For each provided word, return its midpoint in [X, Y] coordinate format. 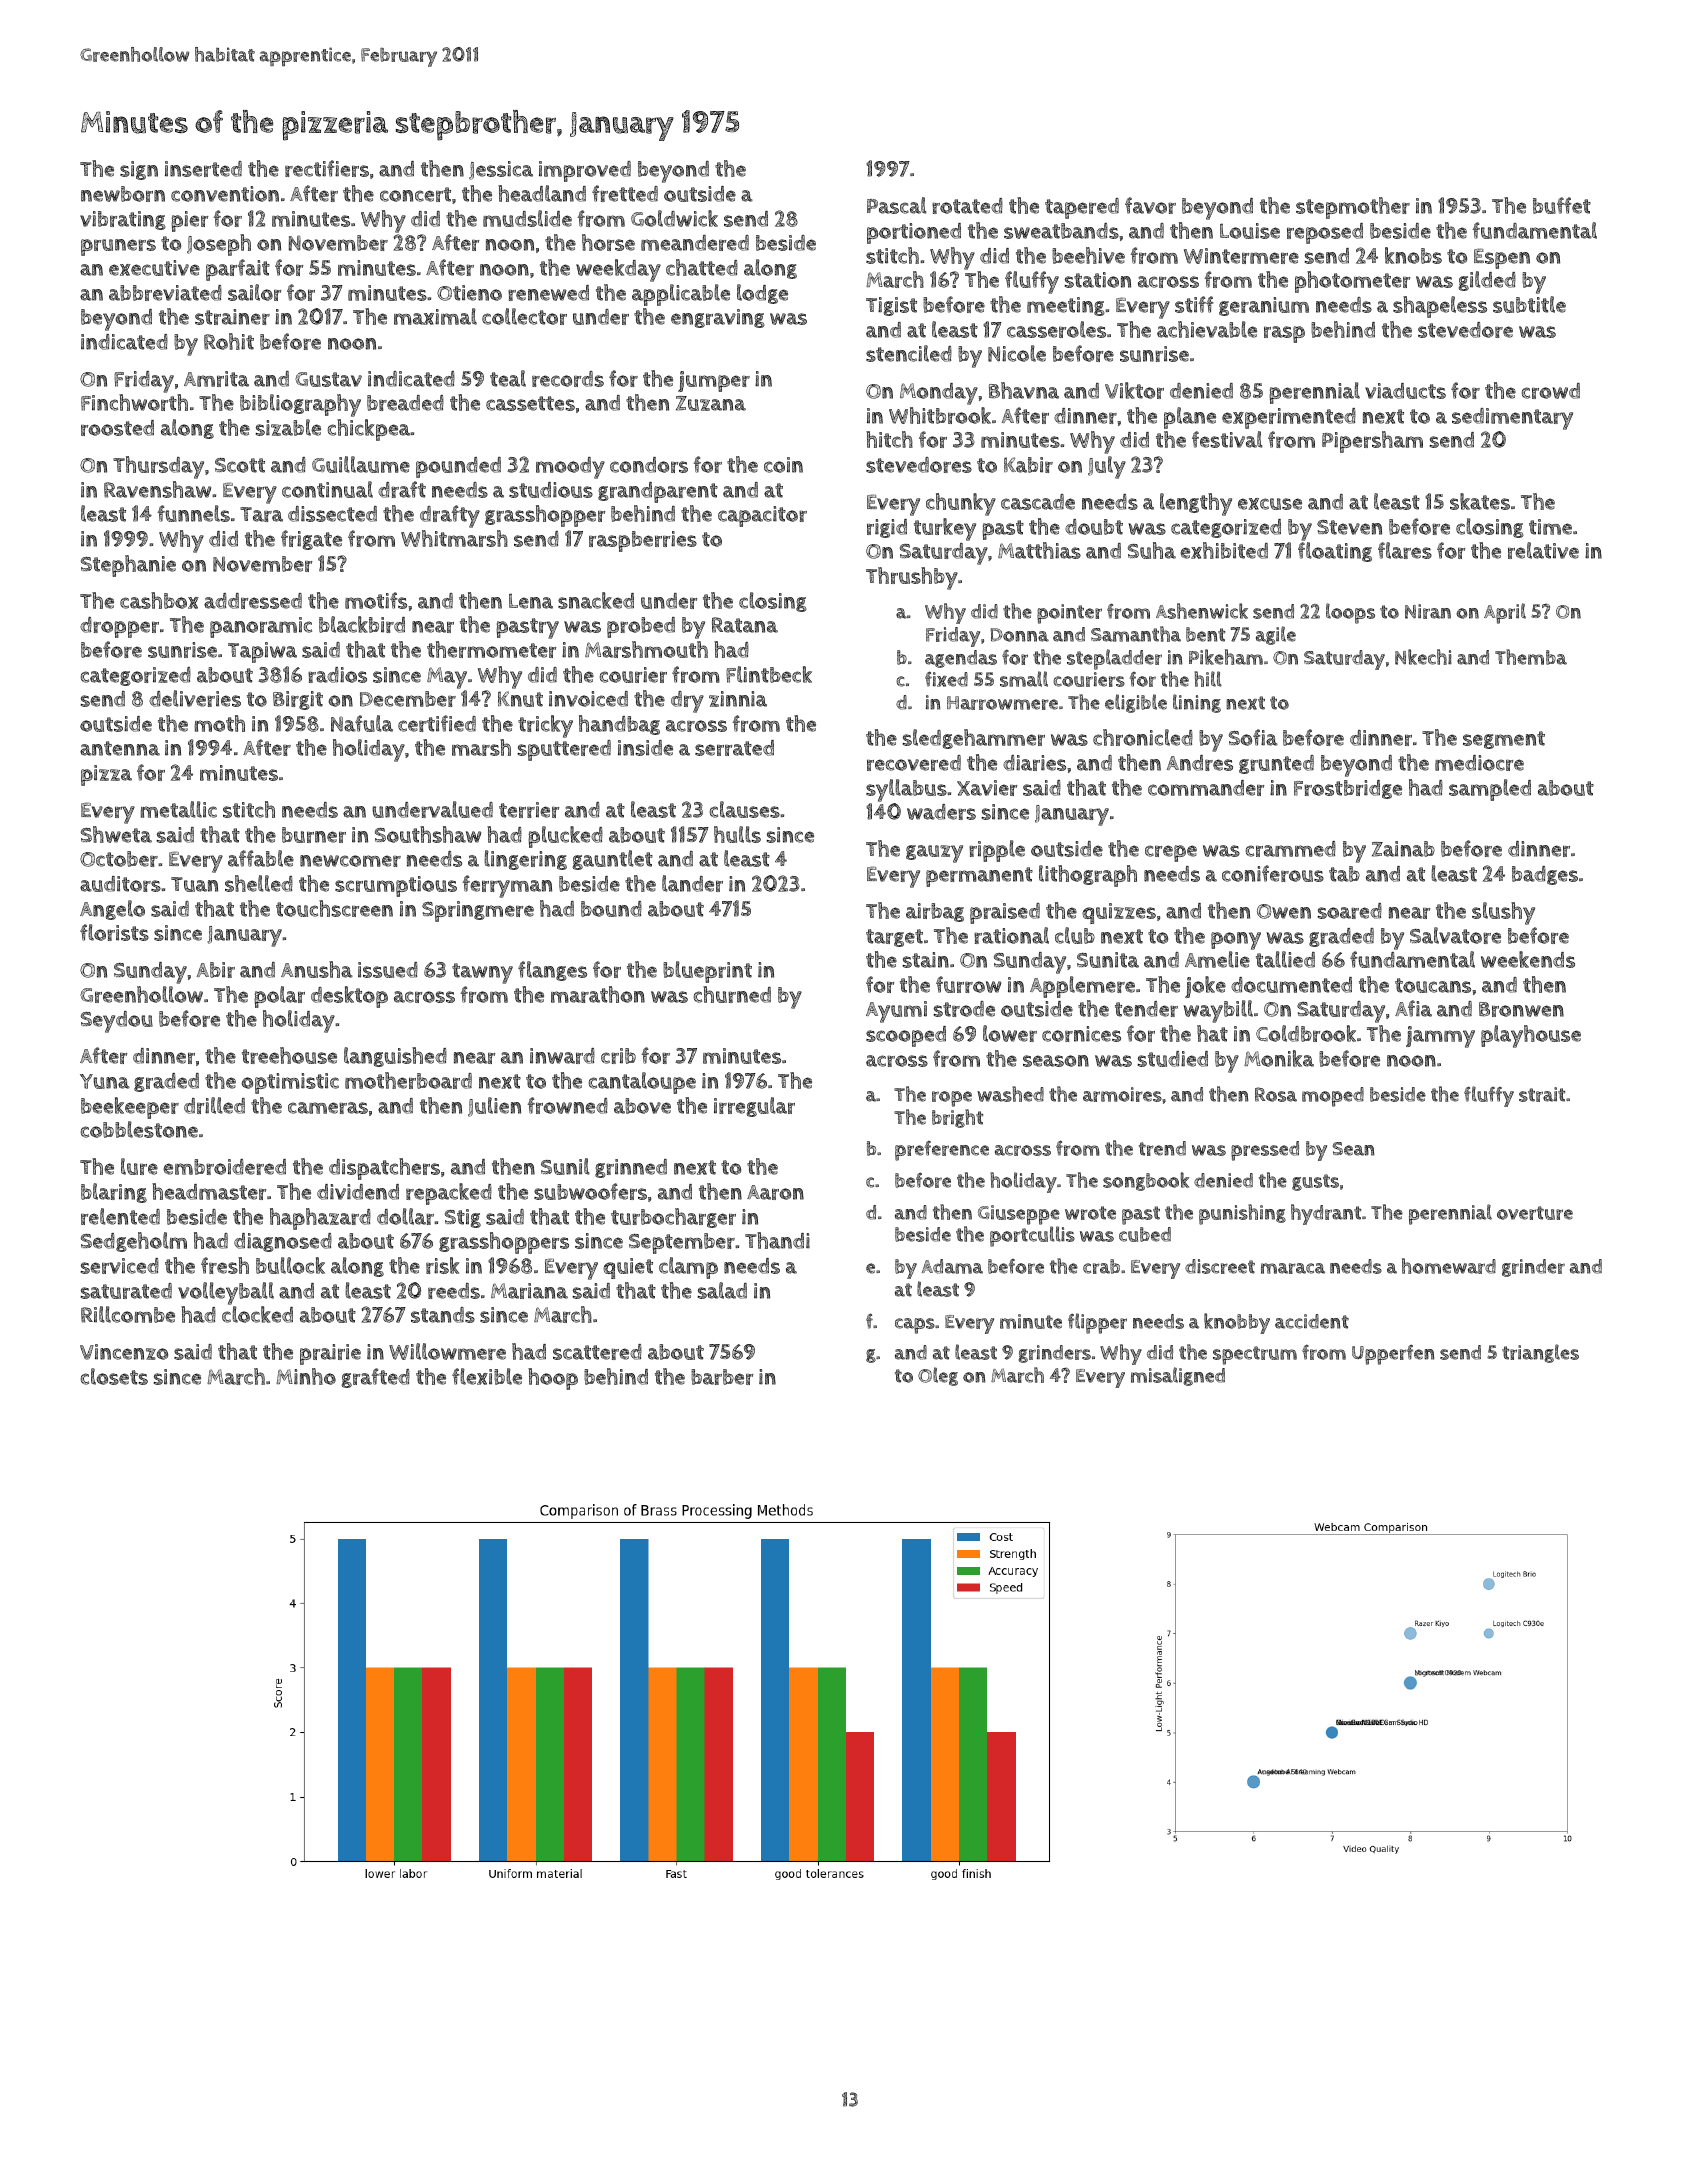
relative [1543, 550]
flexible [487, 1376]
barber [722, 1377]
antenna [120, 748]
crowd [1551, 391]
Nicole [1017, 353]
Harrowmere [1002, 703]
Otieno [469, 293]
